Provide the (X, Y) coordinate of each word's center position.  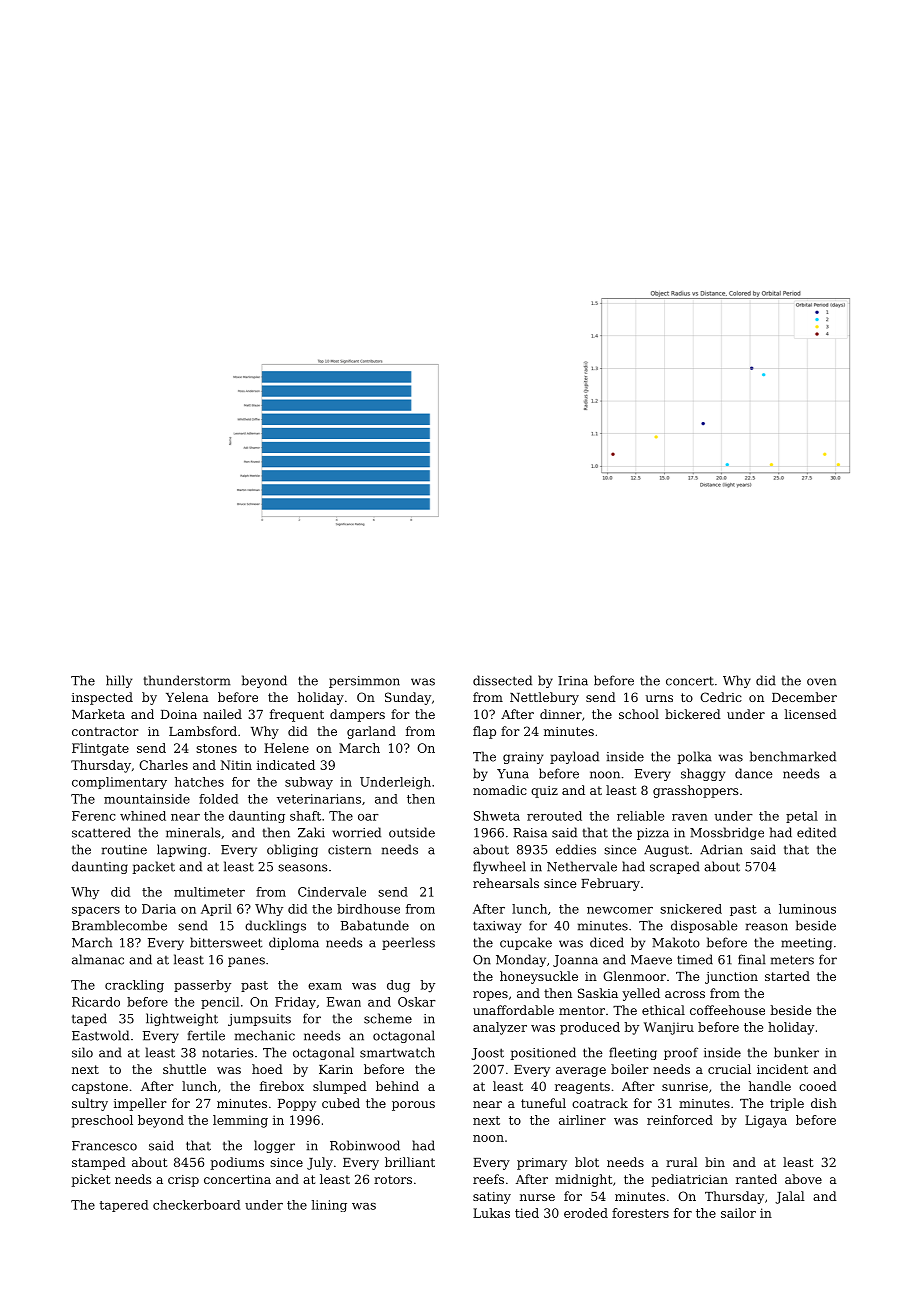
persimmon (364, 682)
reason (767, 927)
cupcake (526, 943)
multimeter (209, 892)
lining (329, 1206)
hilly (119, 681)
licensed (810, 714)
